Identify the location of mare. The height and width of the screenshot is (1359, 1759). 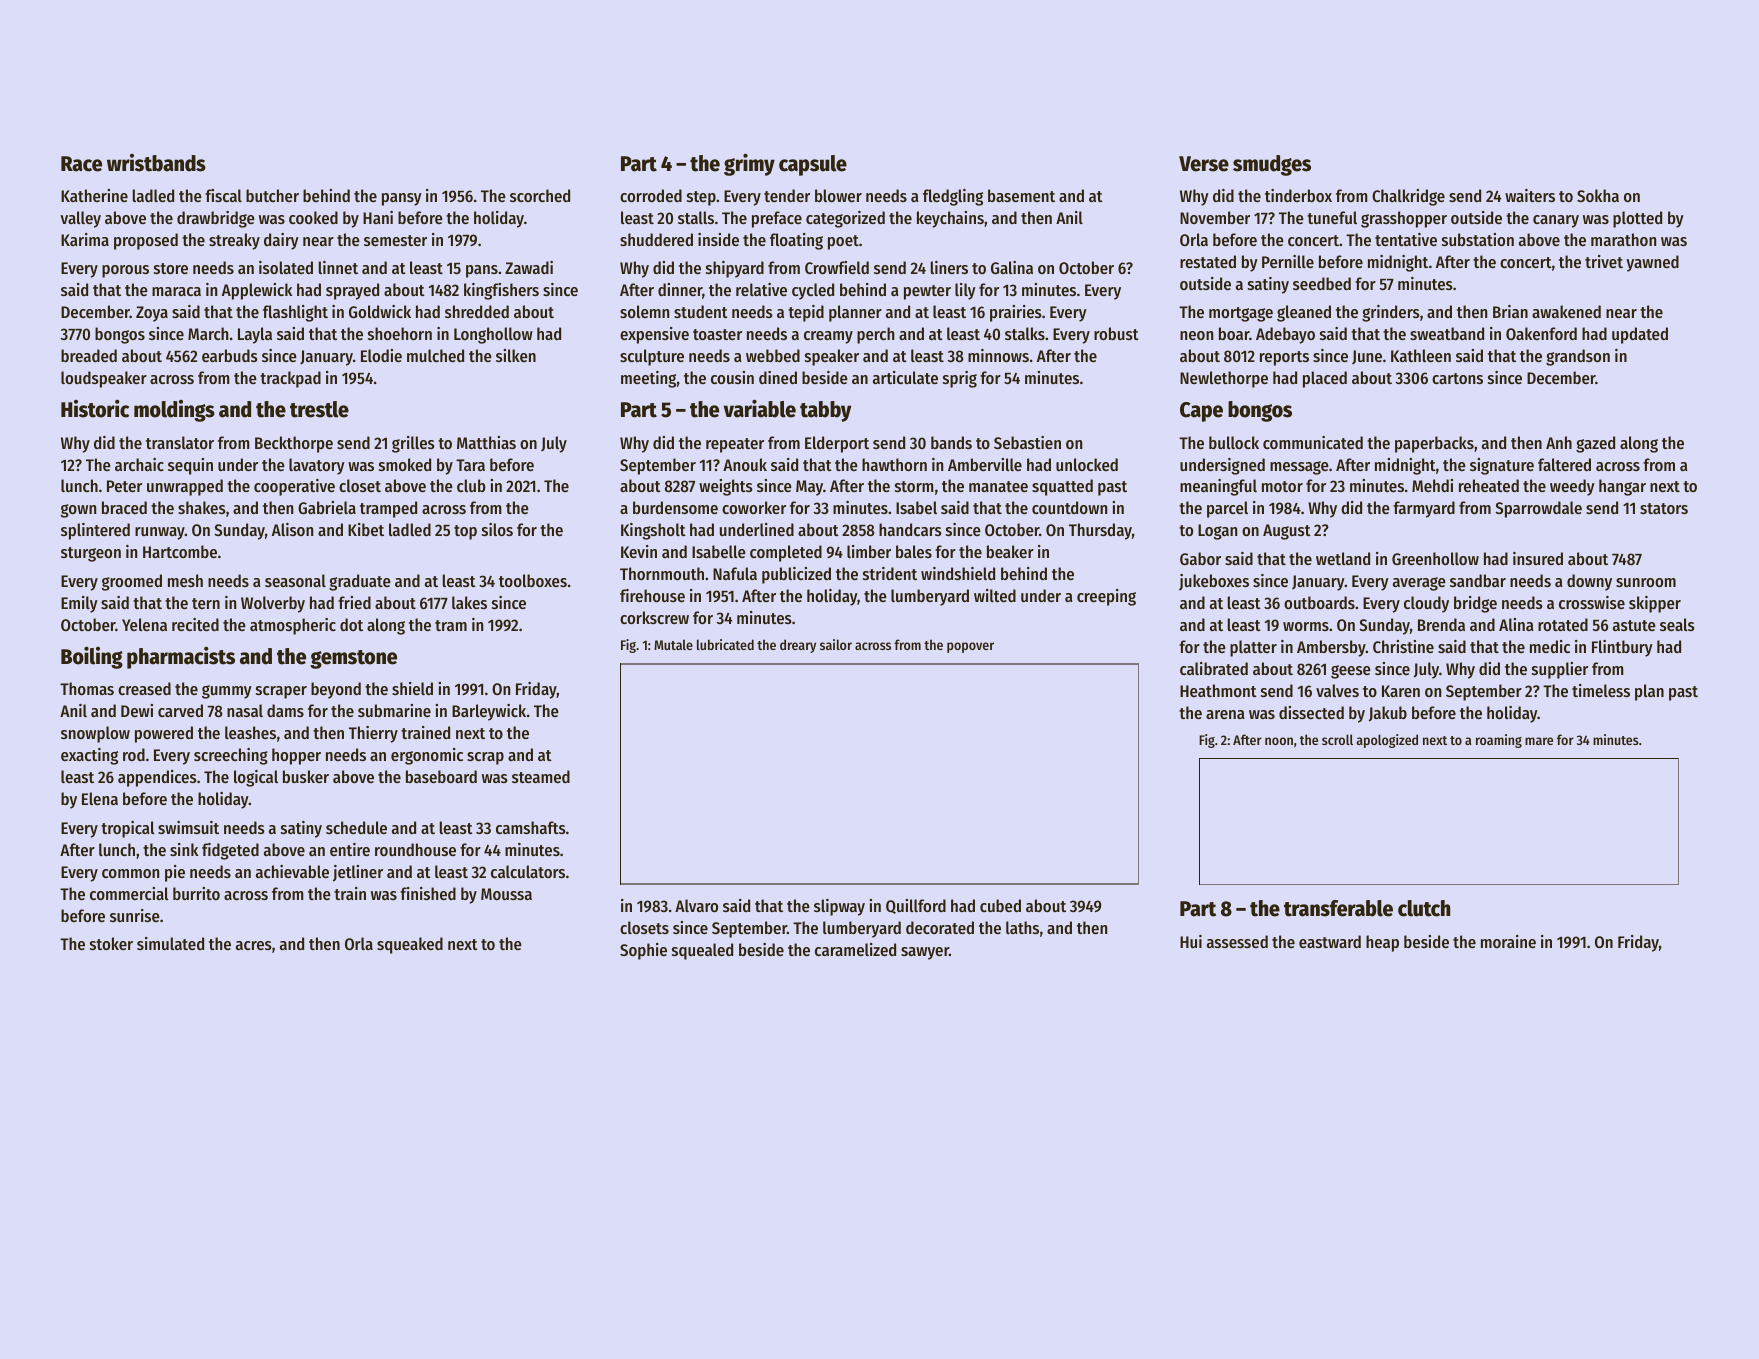
(1539, 741).
